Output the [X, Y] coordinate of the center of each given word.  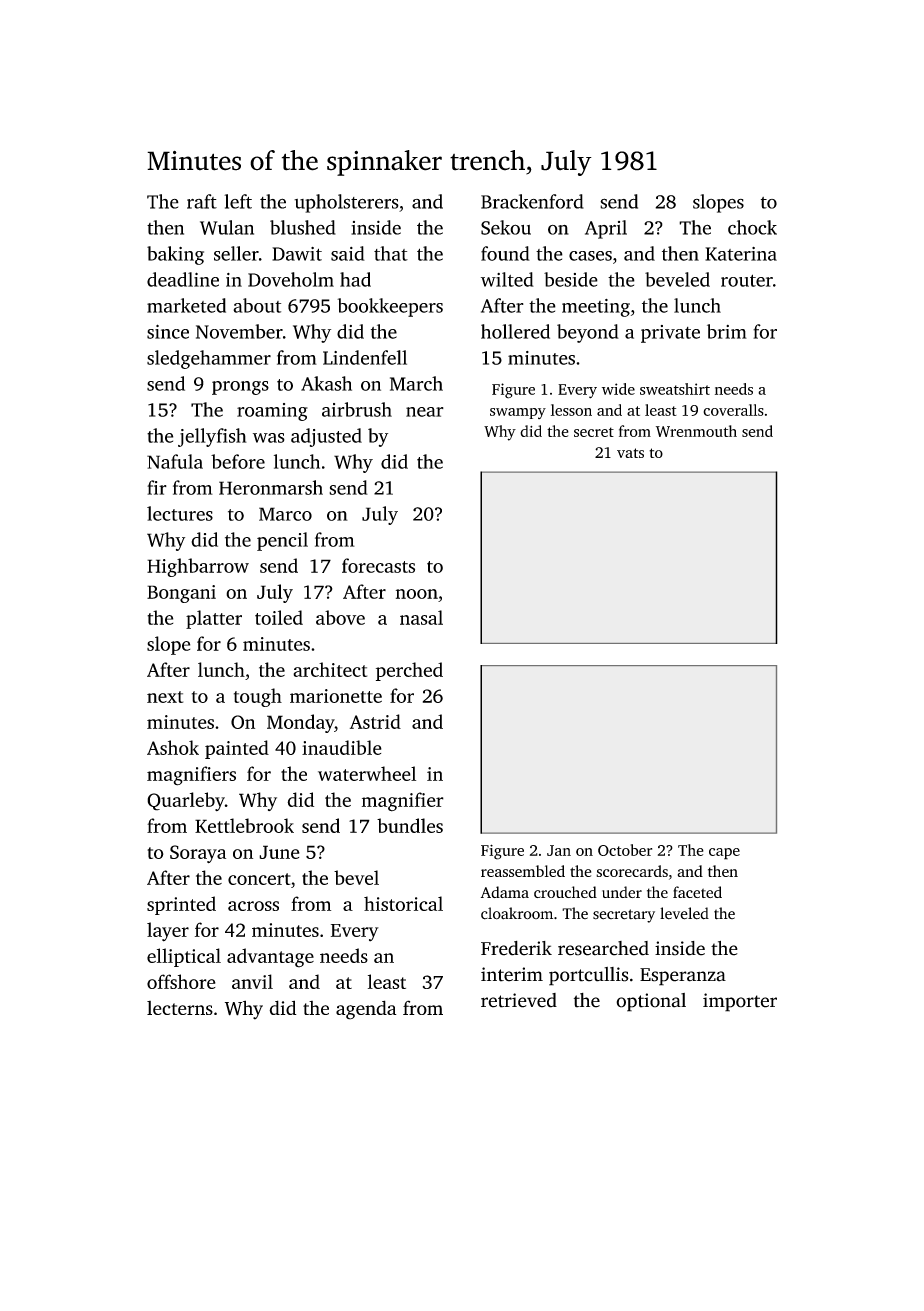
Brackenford [532, 201]
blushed [303, 227]
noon [417, 594]
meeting [596, 308]
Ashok [173, 747]
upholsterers [346, 203]
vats [630, 453]
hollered [515, 331]
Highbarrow [198, 567]
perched [409, 671]
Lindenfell [365, 357]
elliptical [184, 957]
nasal [421, 617]
